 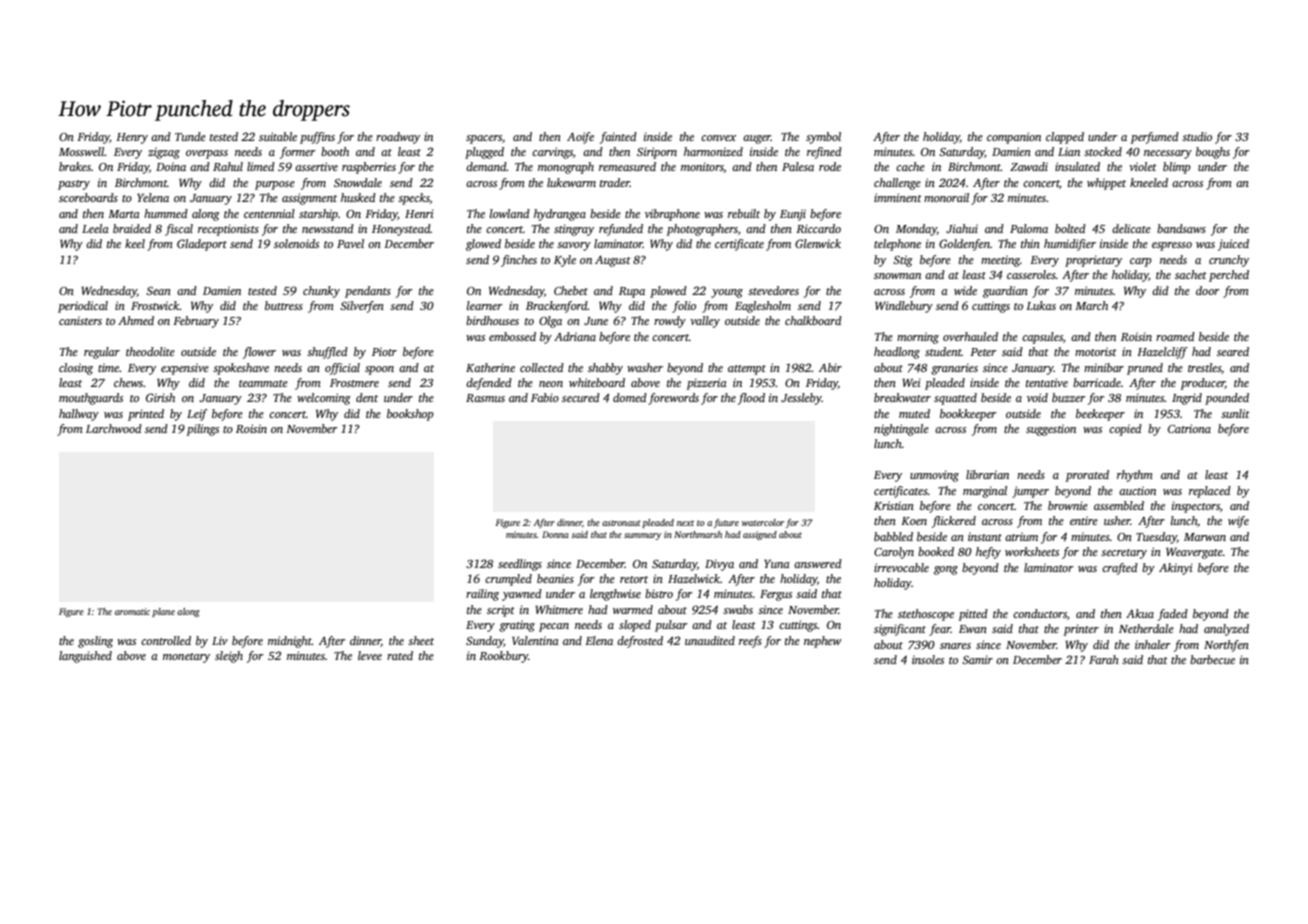 I want to click on crafted, so click(x=1120, y=569).
